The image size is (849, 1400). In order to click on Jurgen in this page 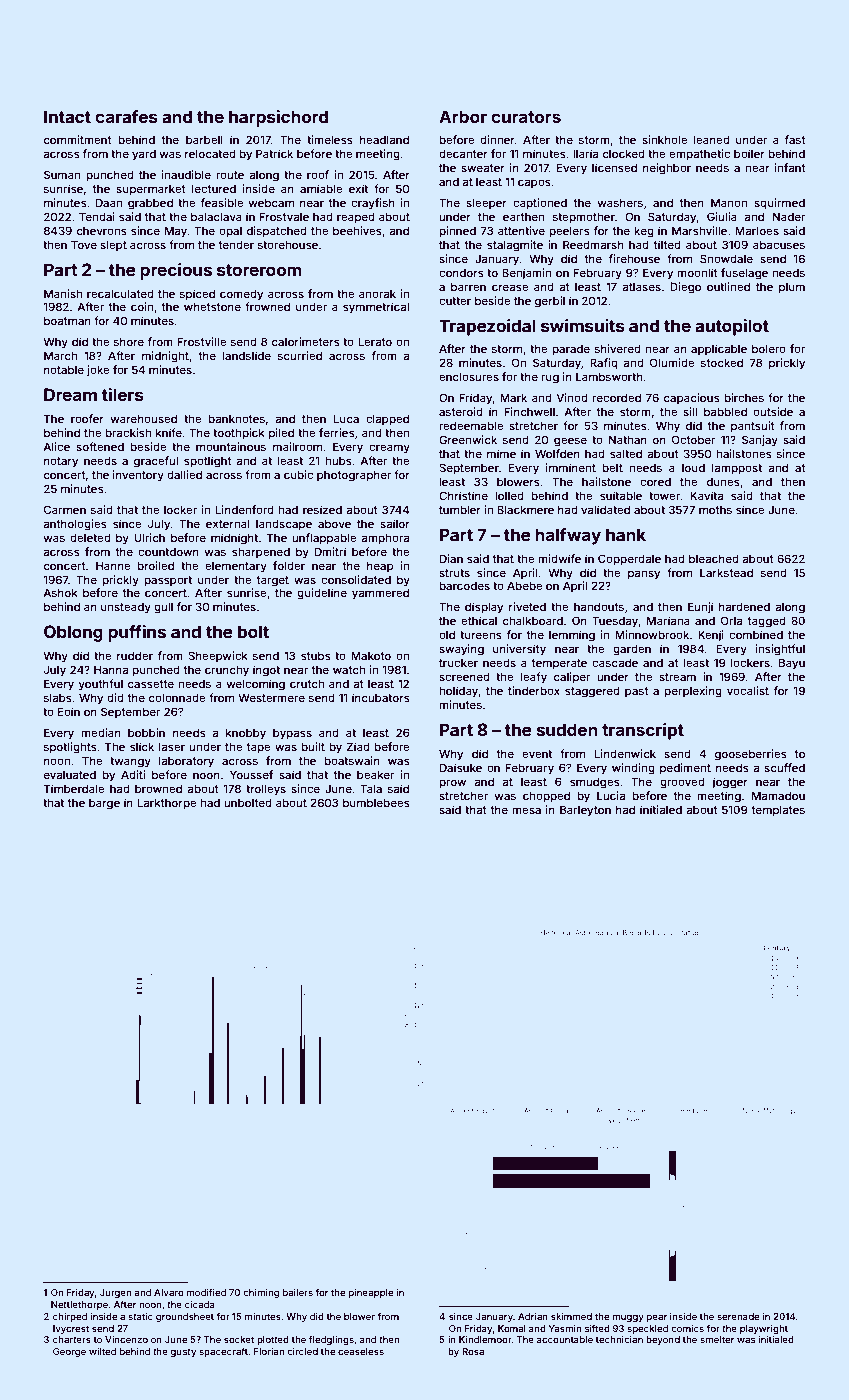, I will do `click(115, 1293)`.
